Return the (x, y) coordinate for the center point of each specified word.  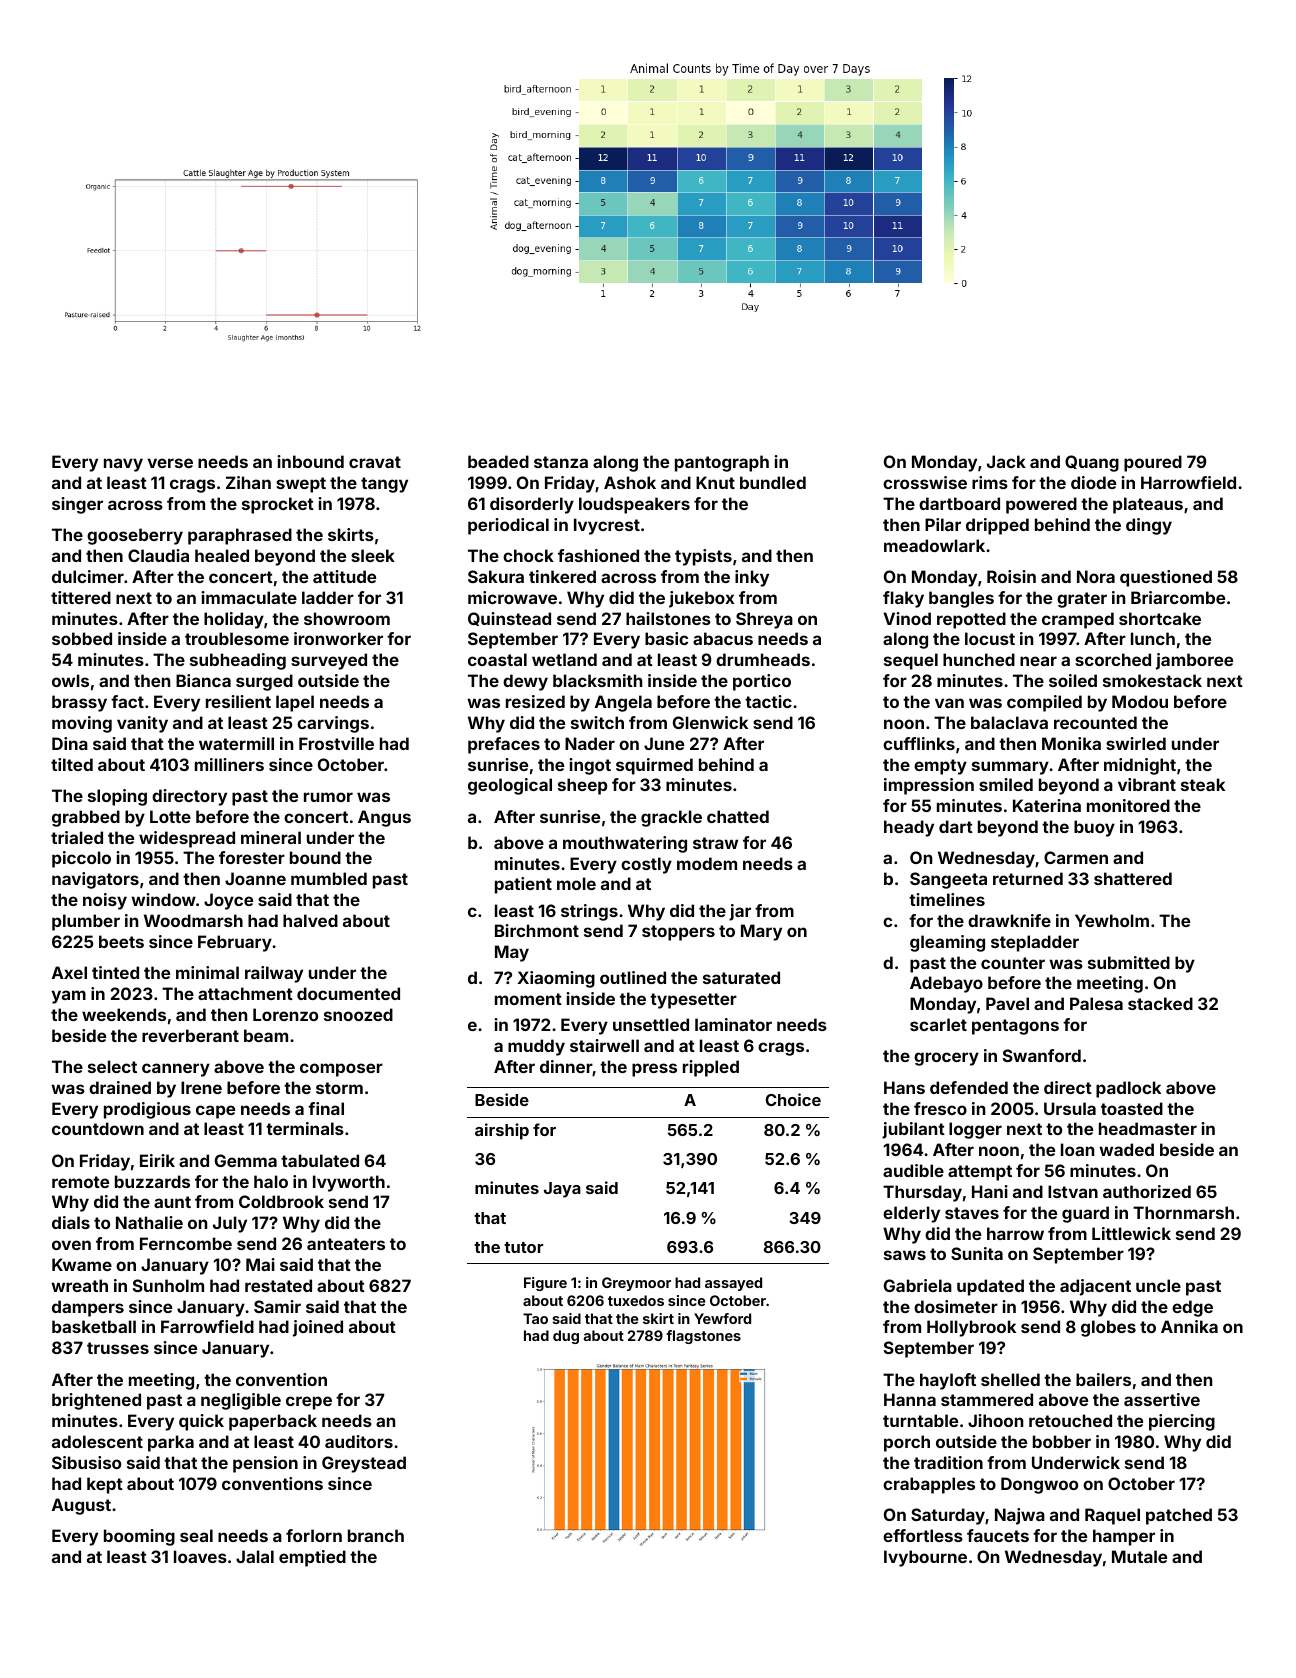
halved (310, 920)
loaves (200, 1556)
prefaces (504, 745)
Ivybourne (925, 1558)
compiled (1044, 703)
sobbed (82, 638)
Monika (1071, 743)
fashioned (598, 555)
